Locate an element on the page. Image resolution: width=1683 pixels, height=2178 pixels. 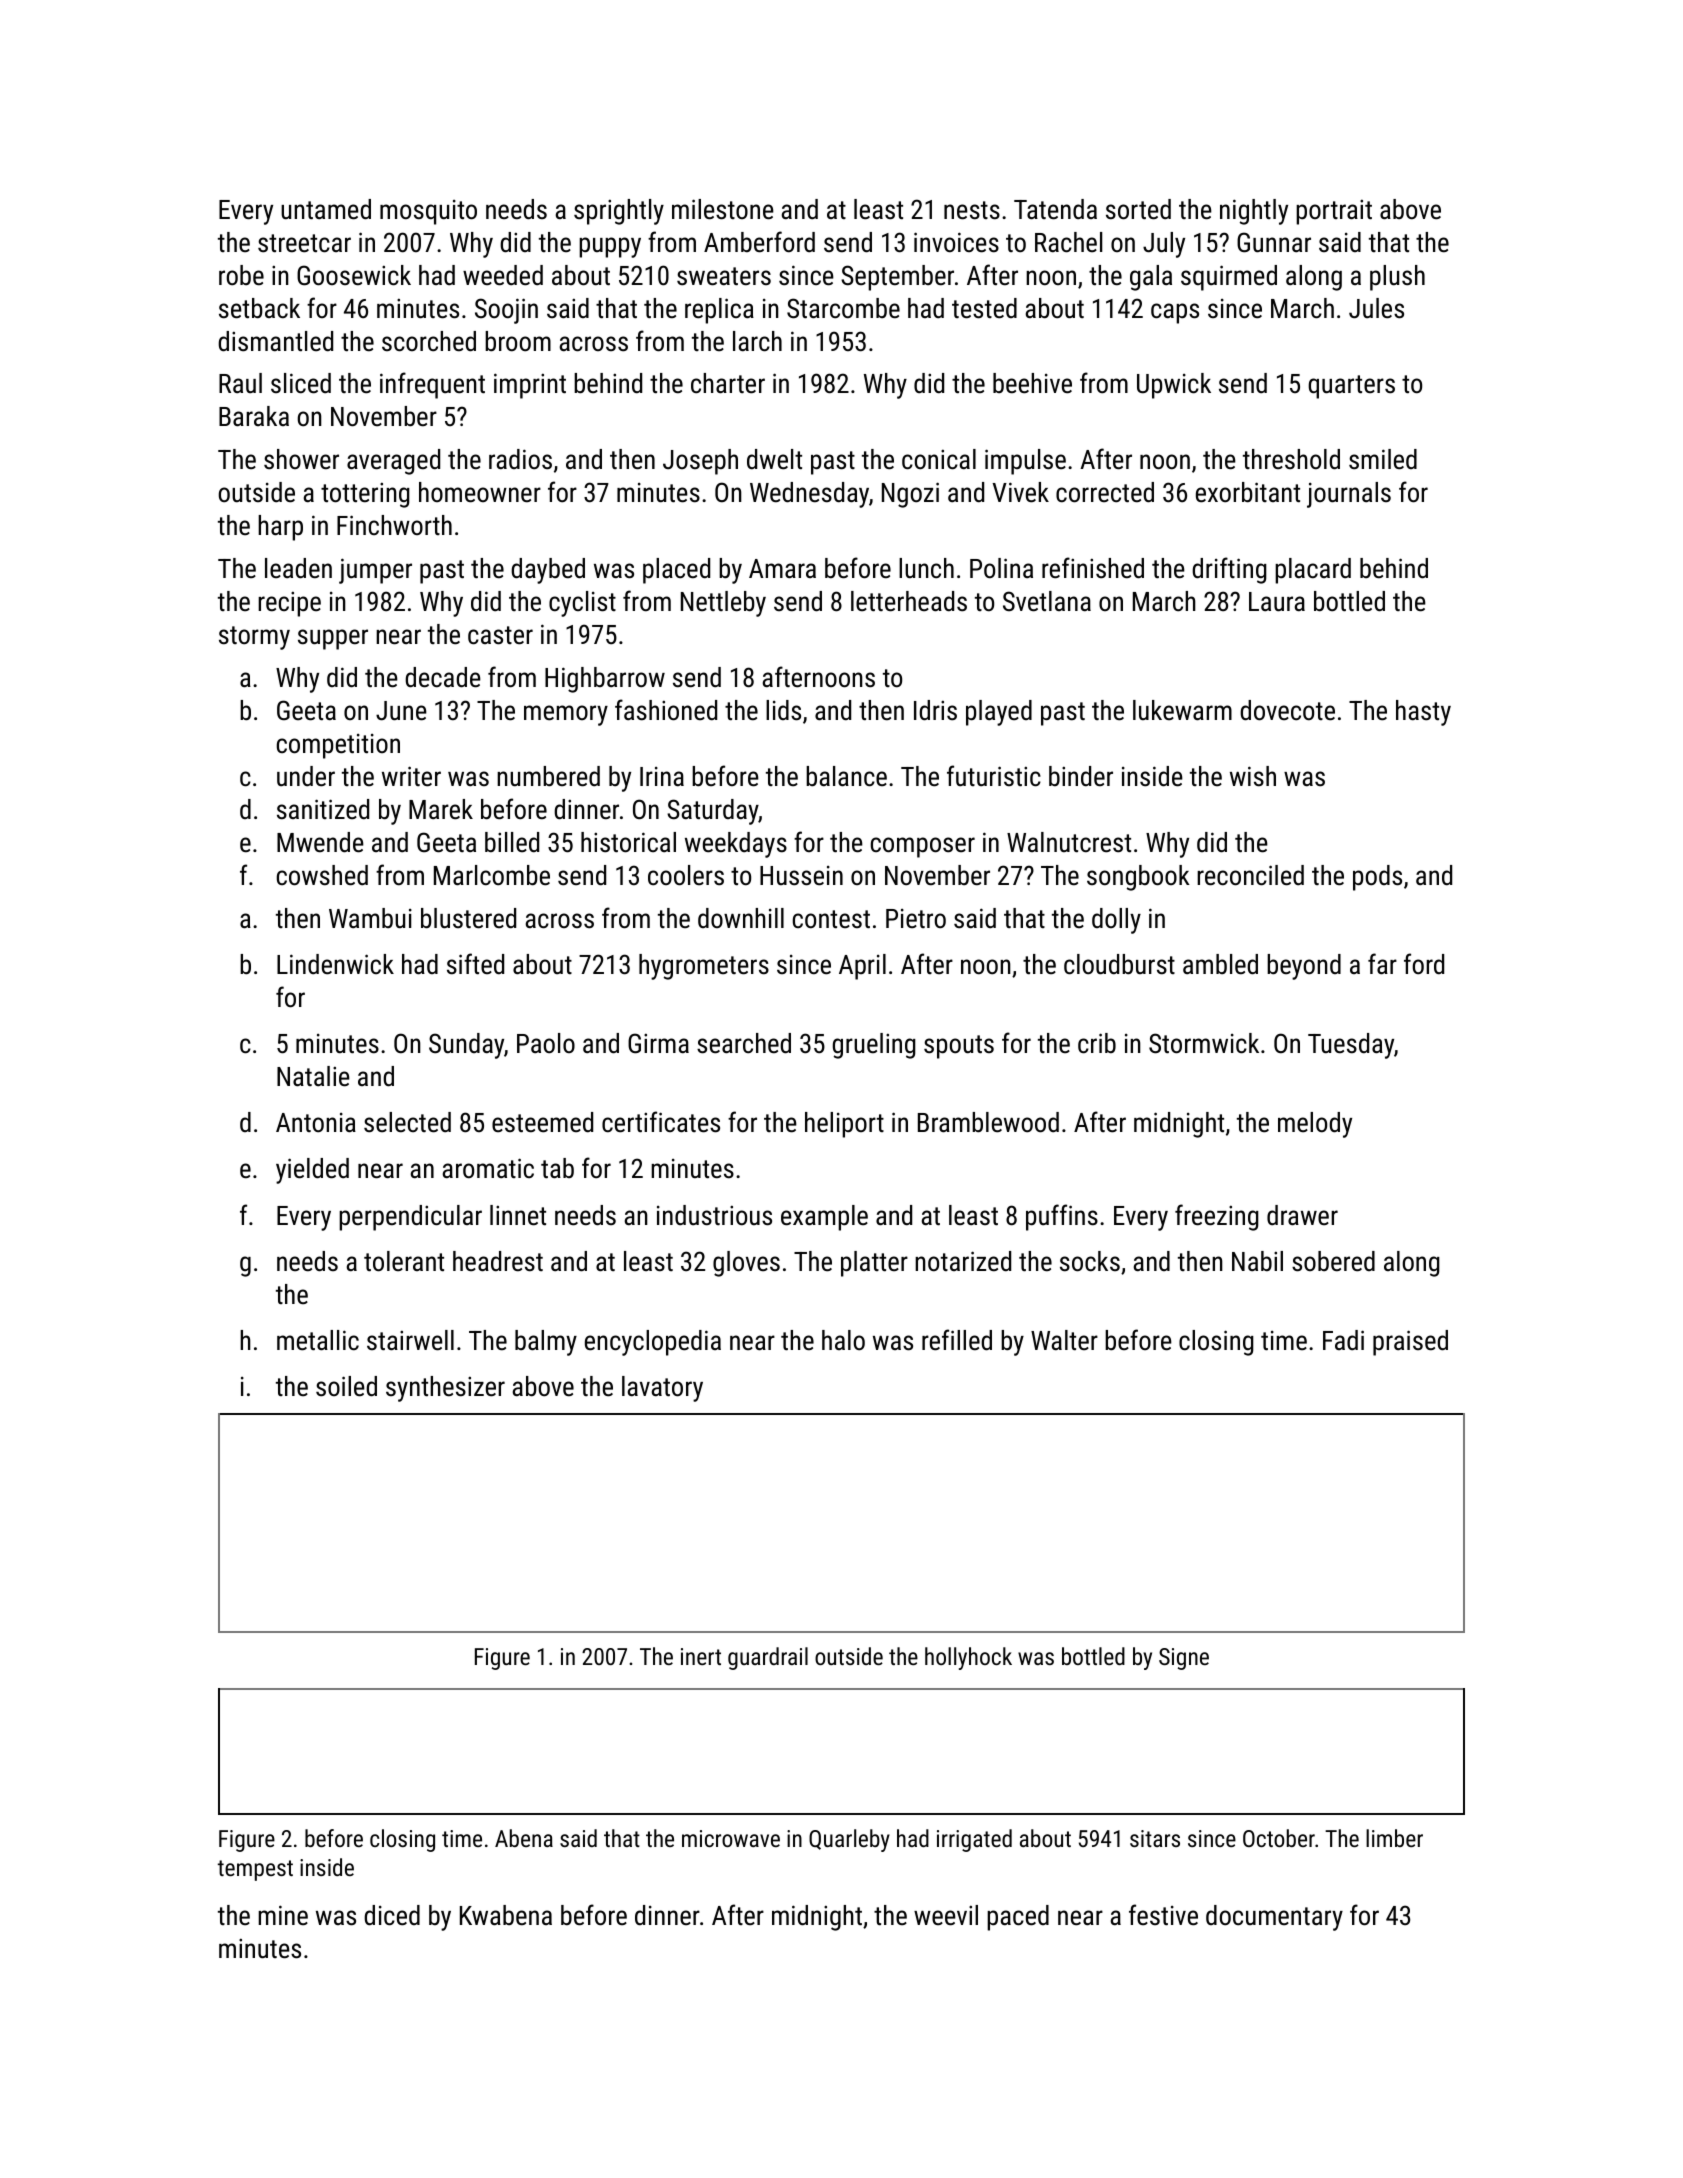
melody is located at coordinates (1315, 1125).
